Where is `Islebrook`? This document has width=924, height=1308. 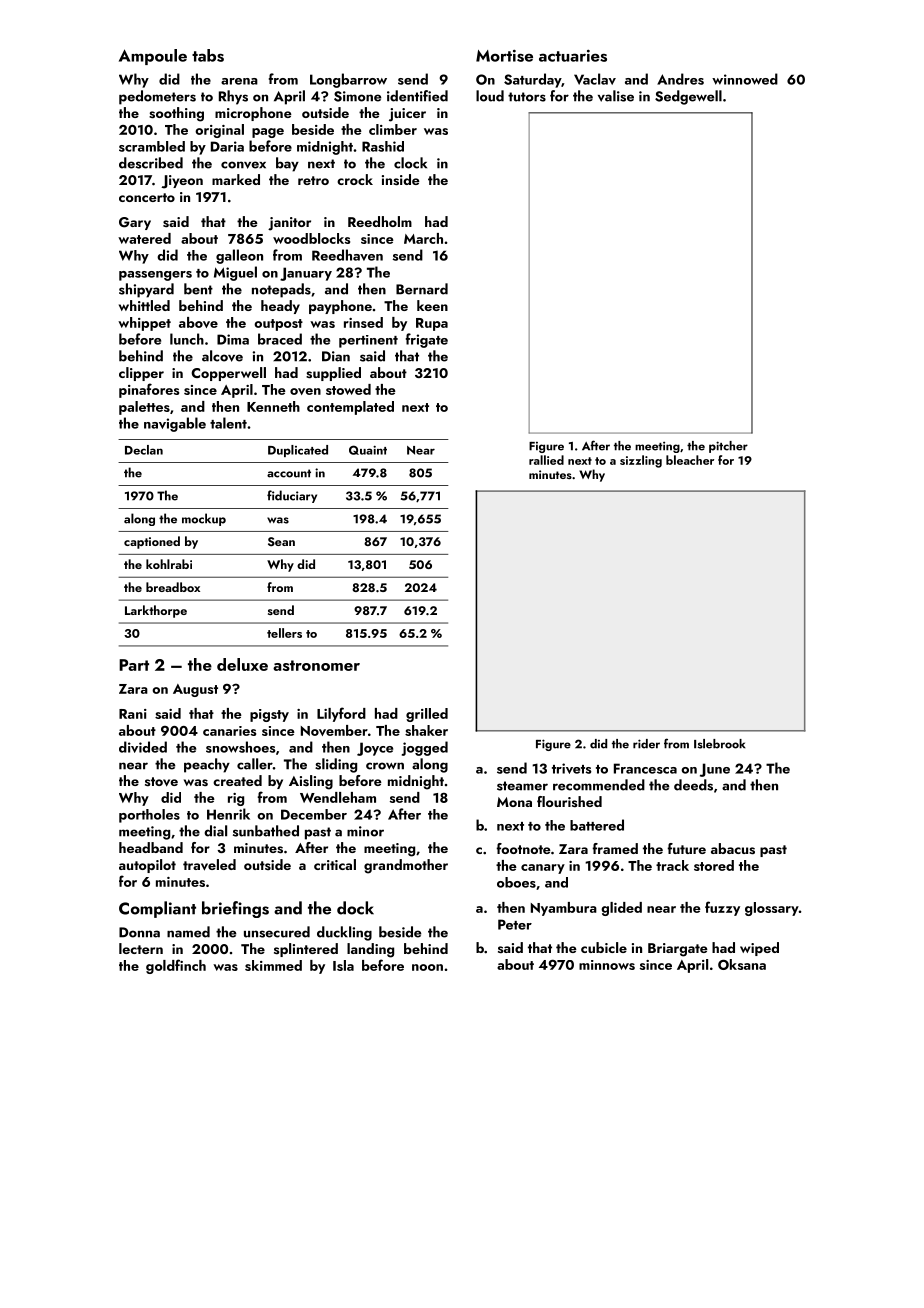
Islebrook is located at coordinates (720, 744).
